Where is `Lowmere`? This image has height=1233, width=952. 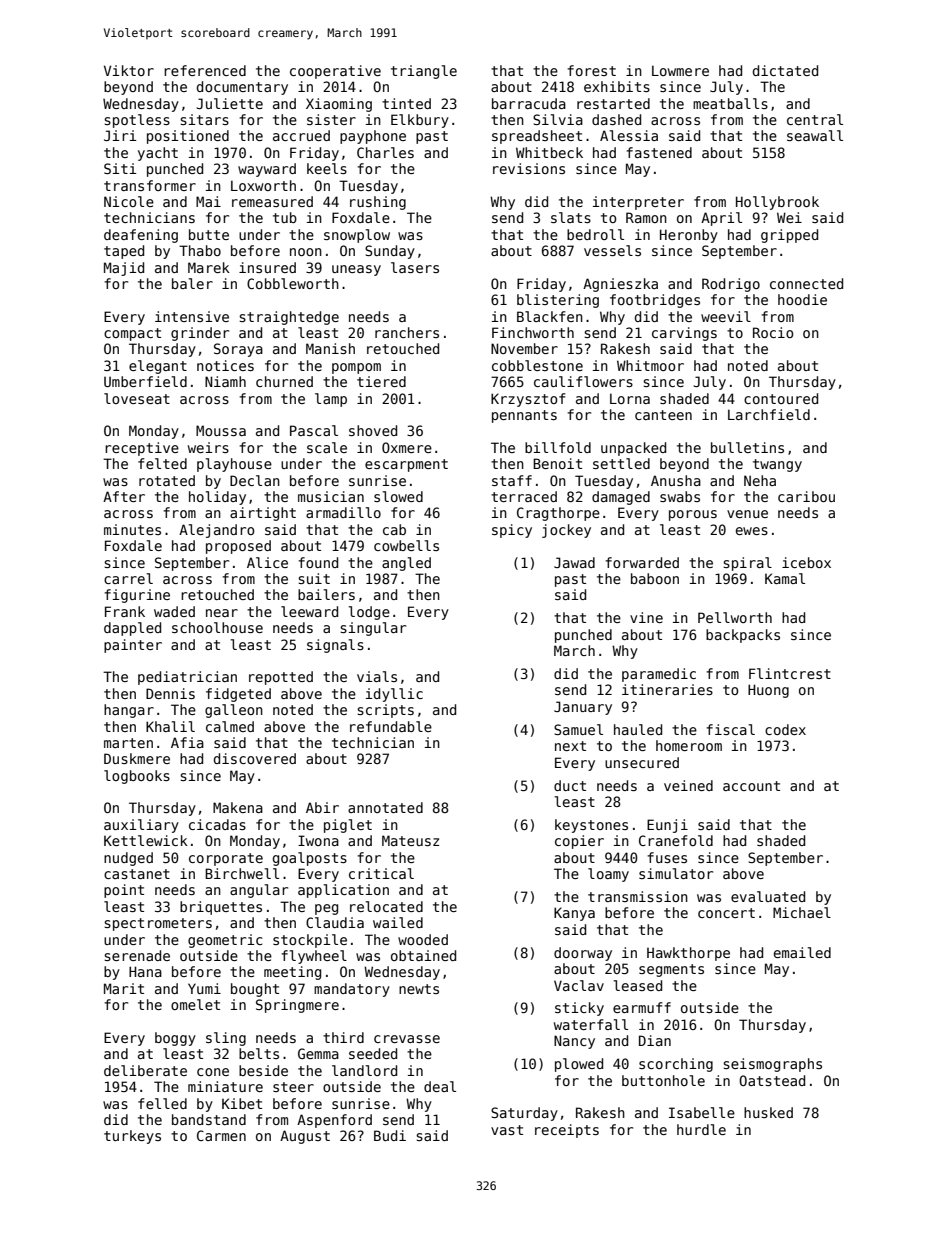
Lowmere is located at coordinates (680, 70).
